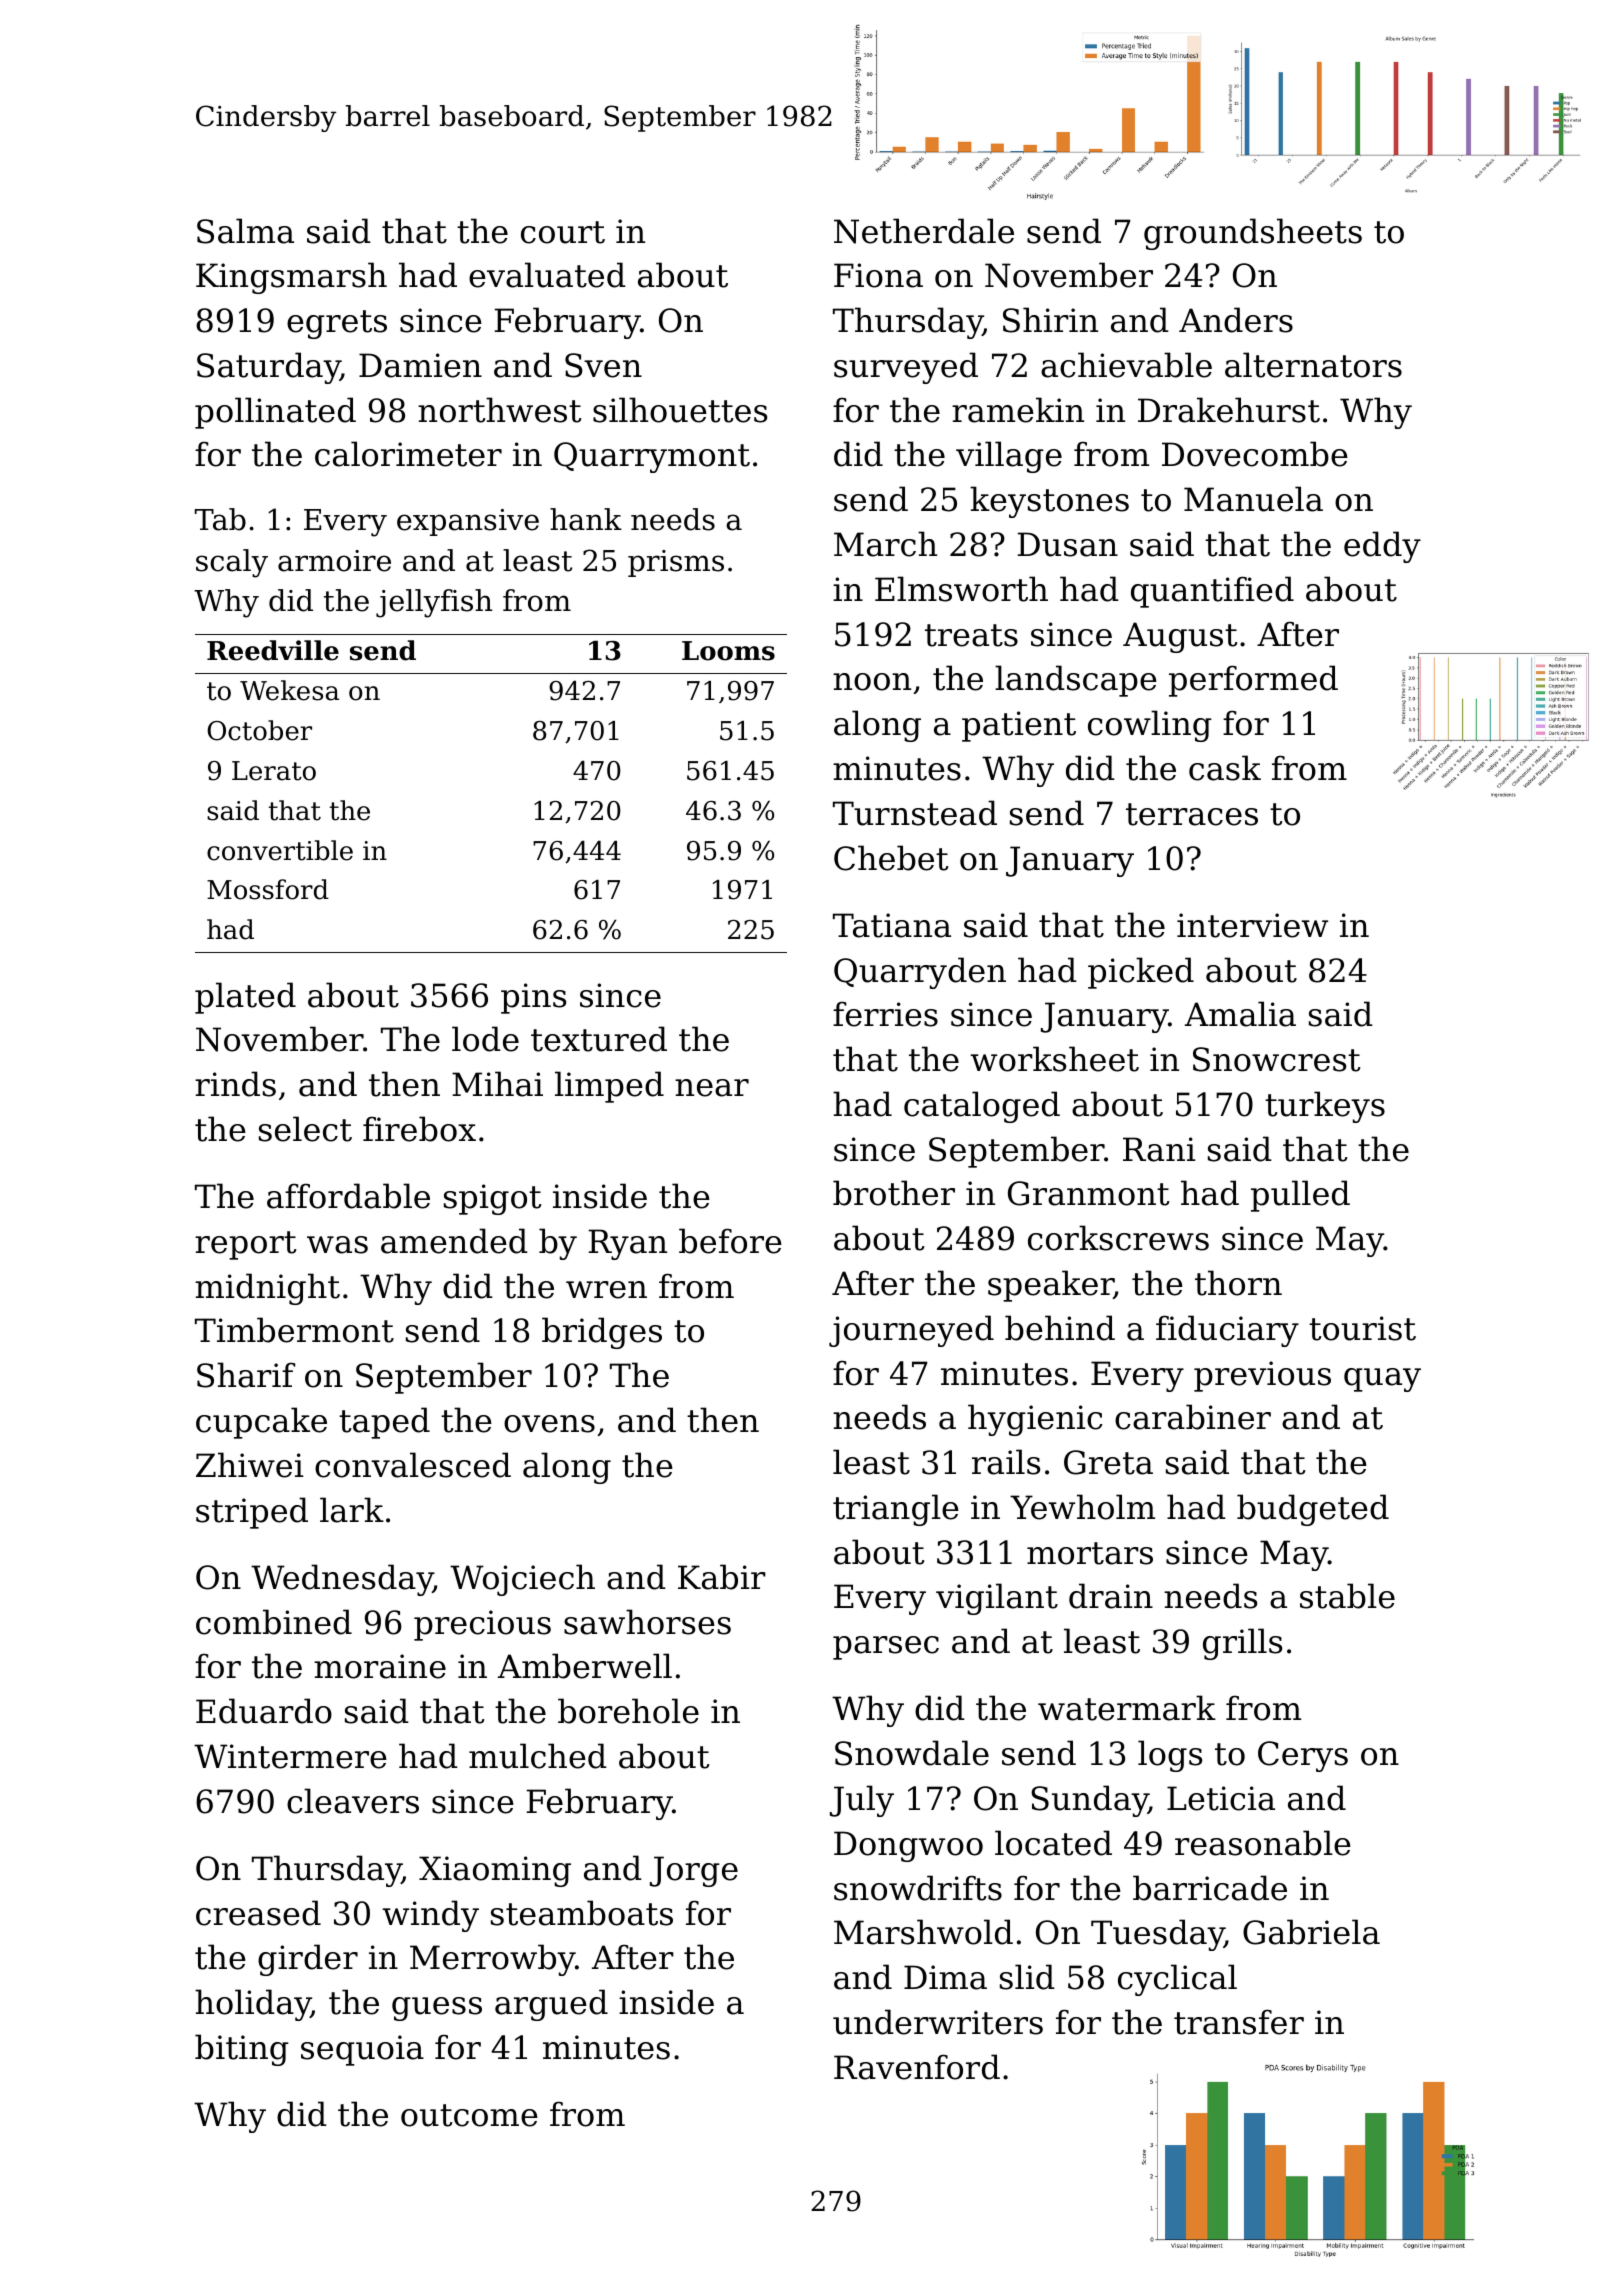  I want to click on armoire, so click(334, 561).
